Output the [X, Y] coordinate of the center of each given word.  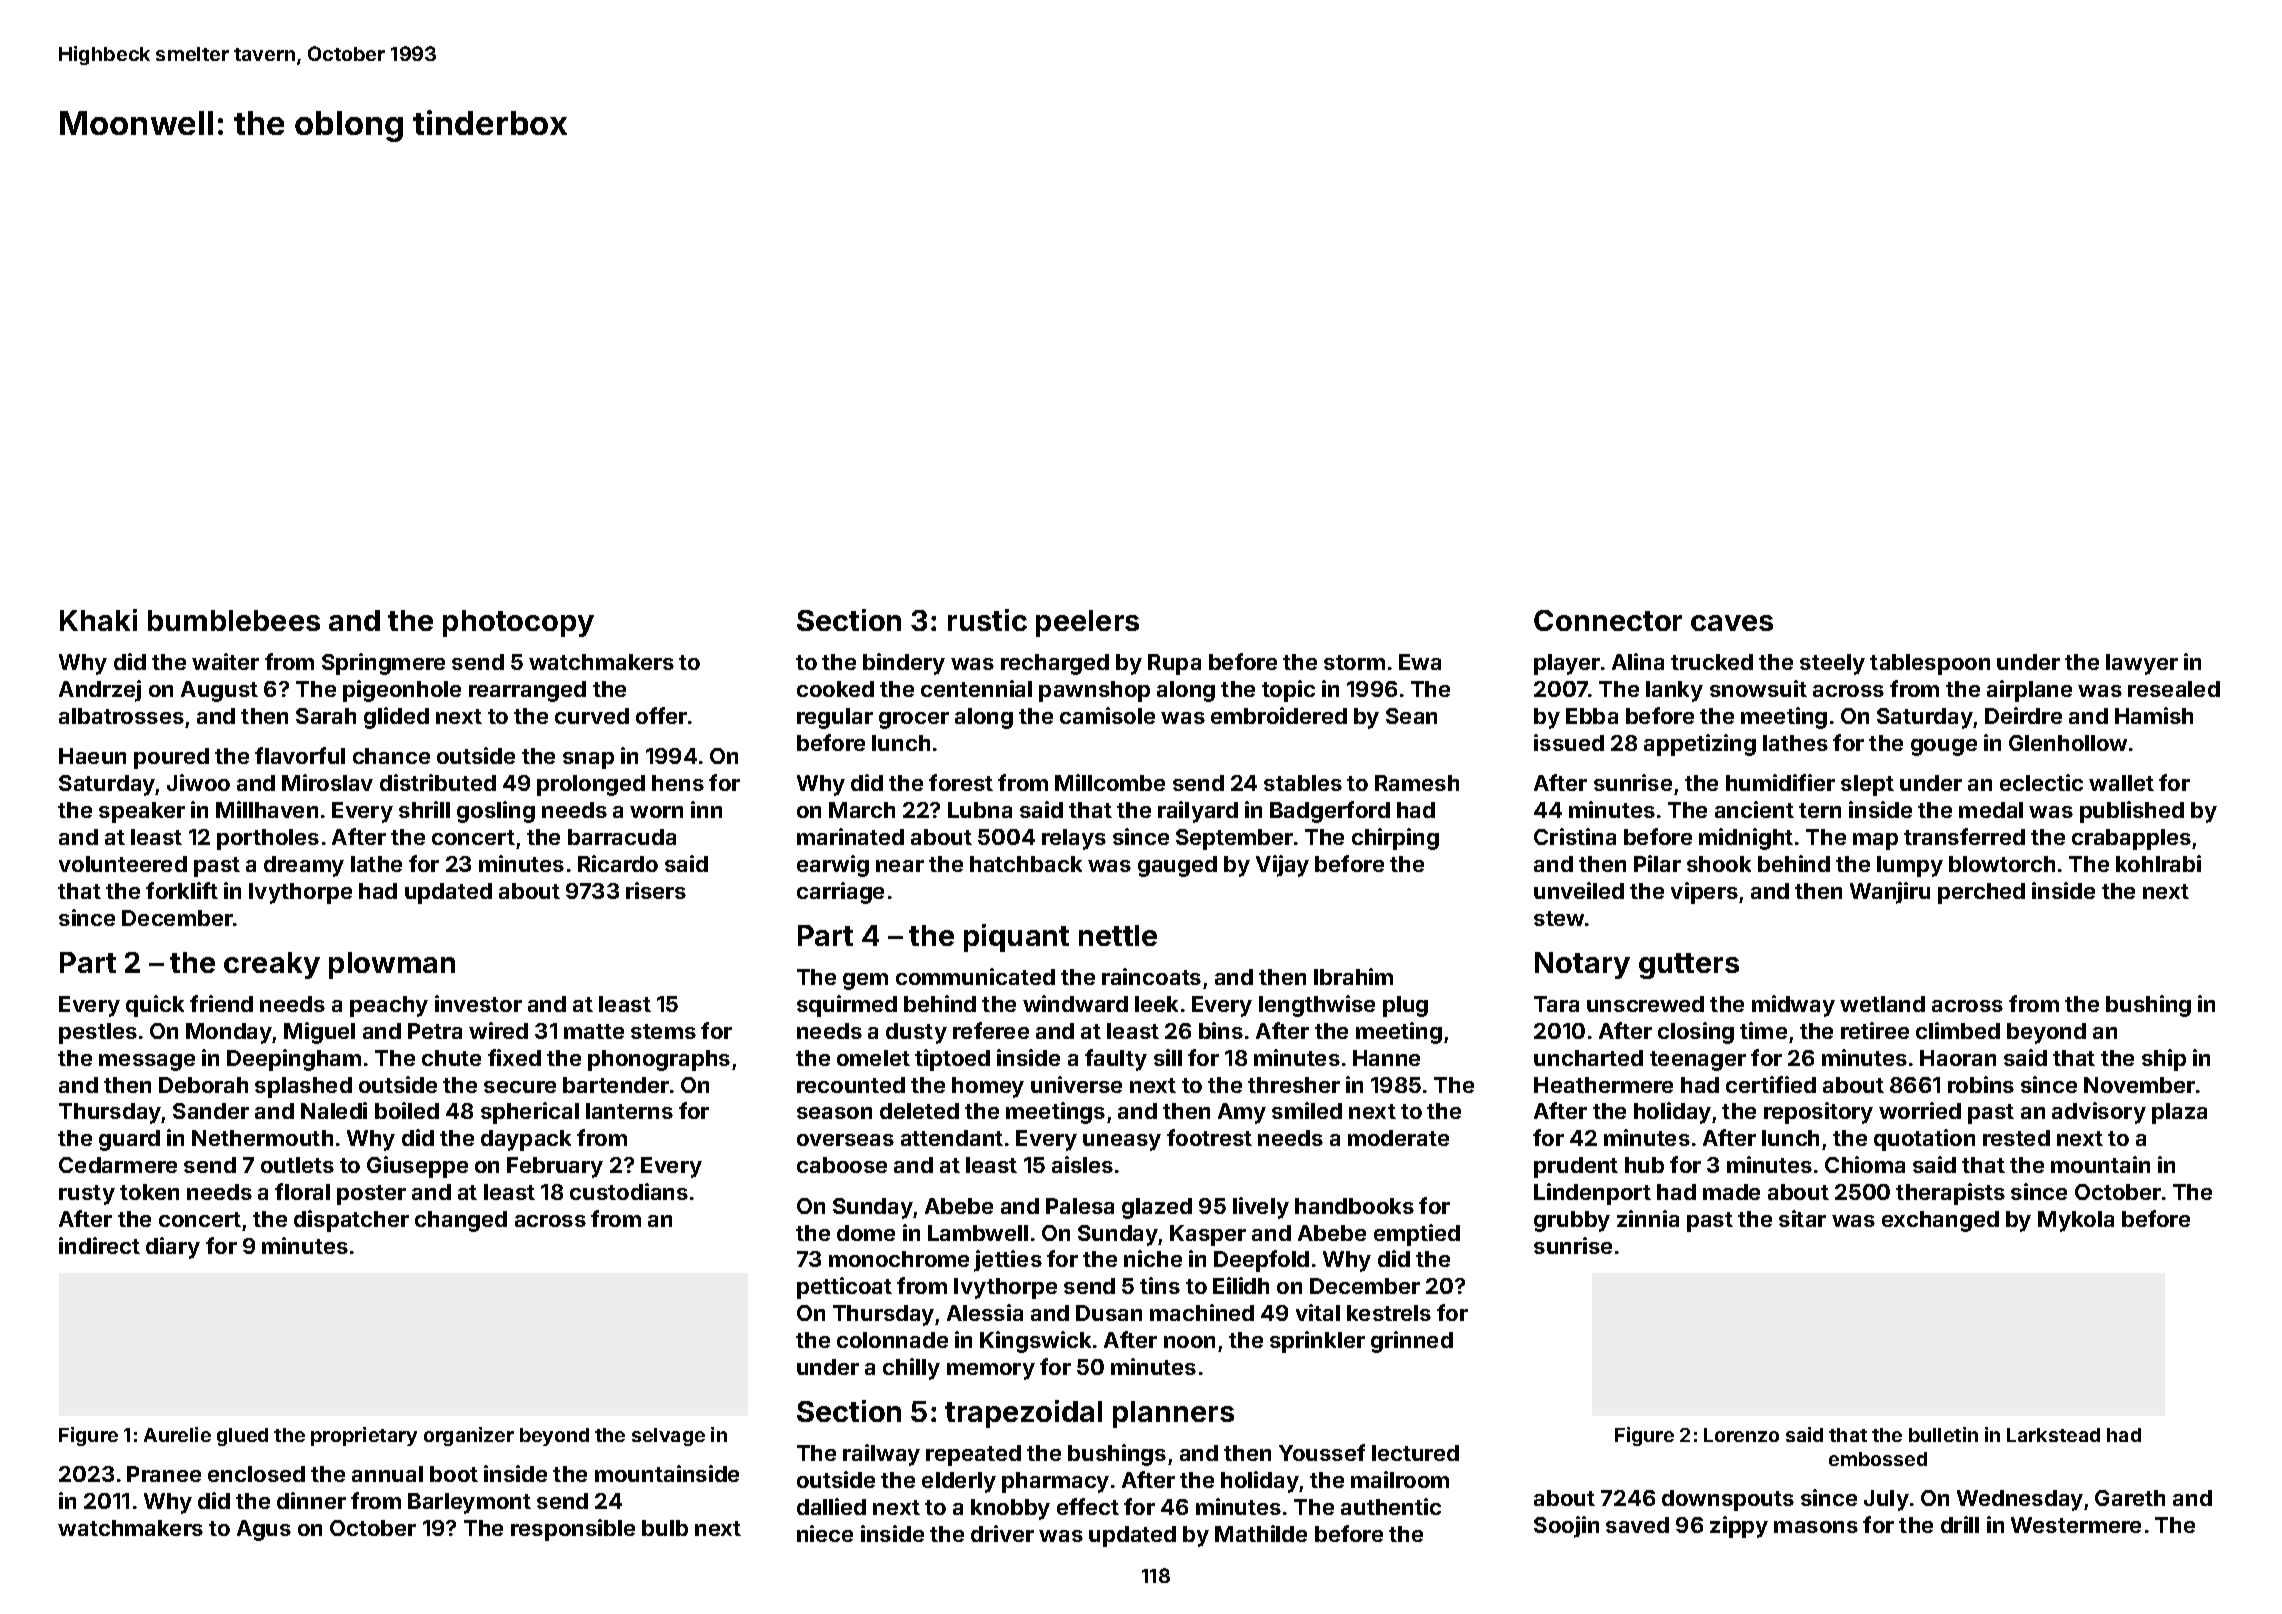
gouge [1944, 747]
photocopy [518, 623]
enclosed [256, 1474]
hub [1644, 1165]
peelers [1087, 623]
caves [1732, 623]
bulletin [1943, 1434]
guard [129, 1140]
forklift [182, 890]
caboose [842, 1165]
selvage [668, 1437]
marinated [850, 836]
